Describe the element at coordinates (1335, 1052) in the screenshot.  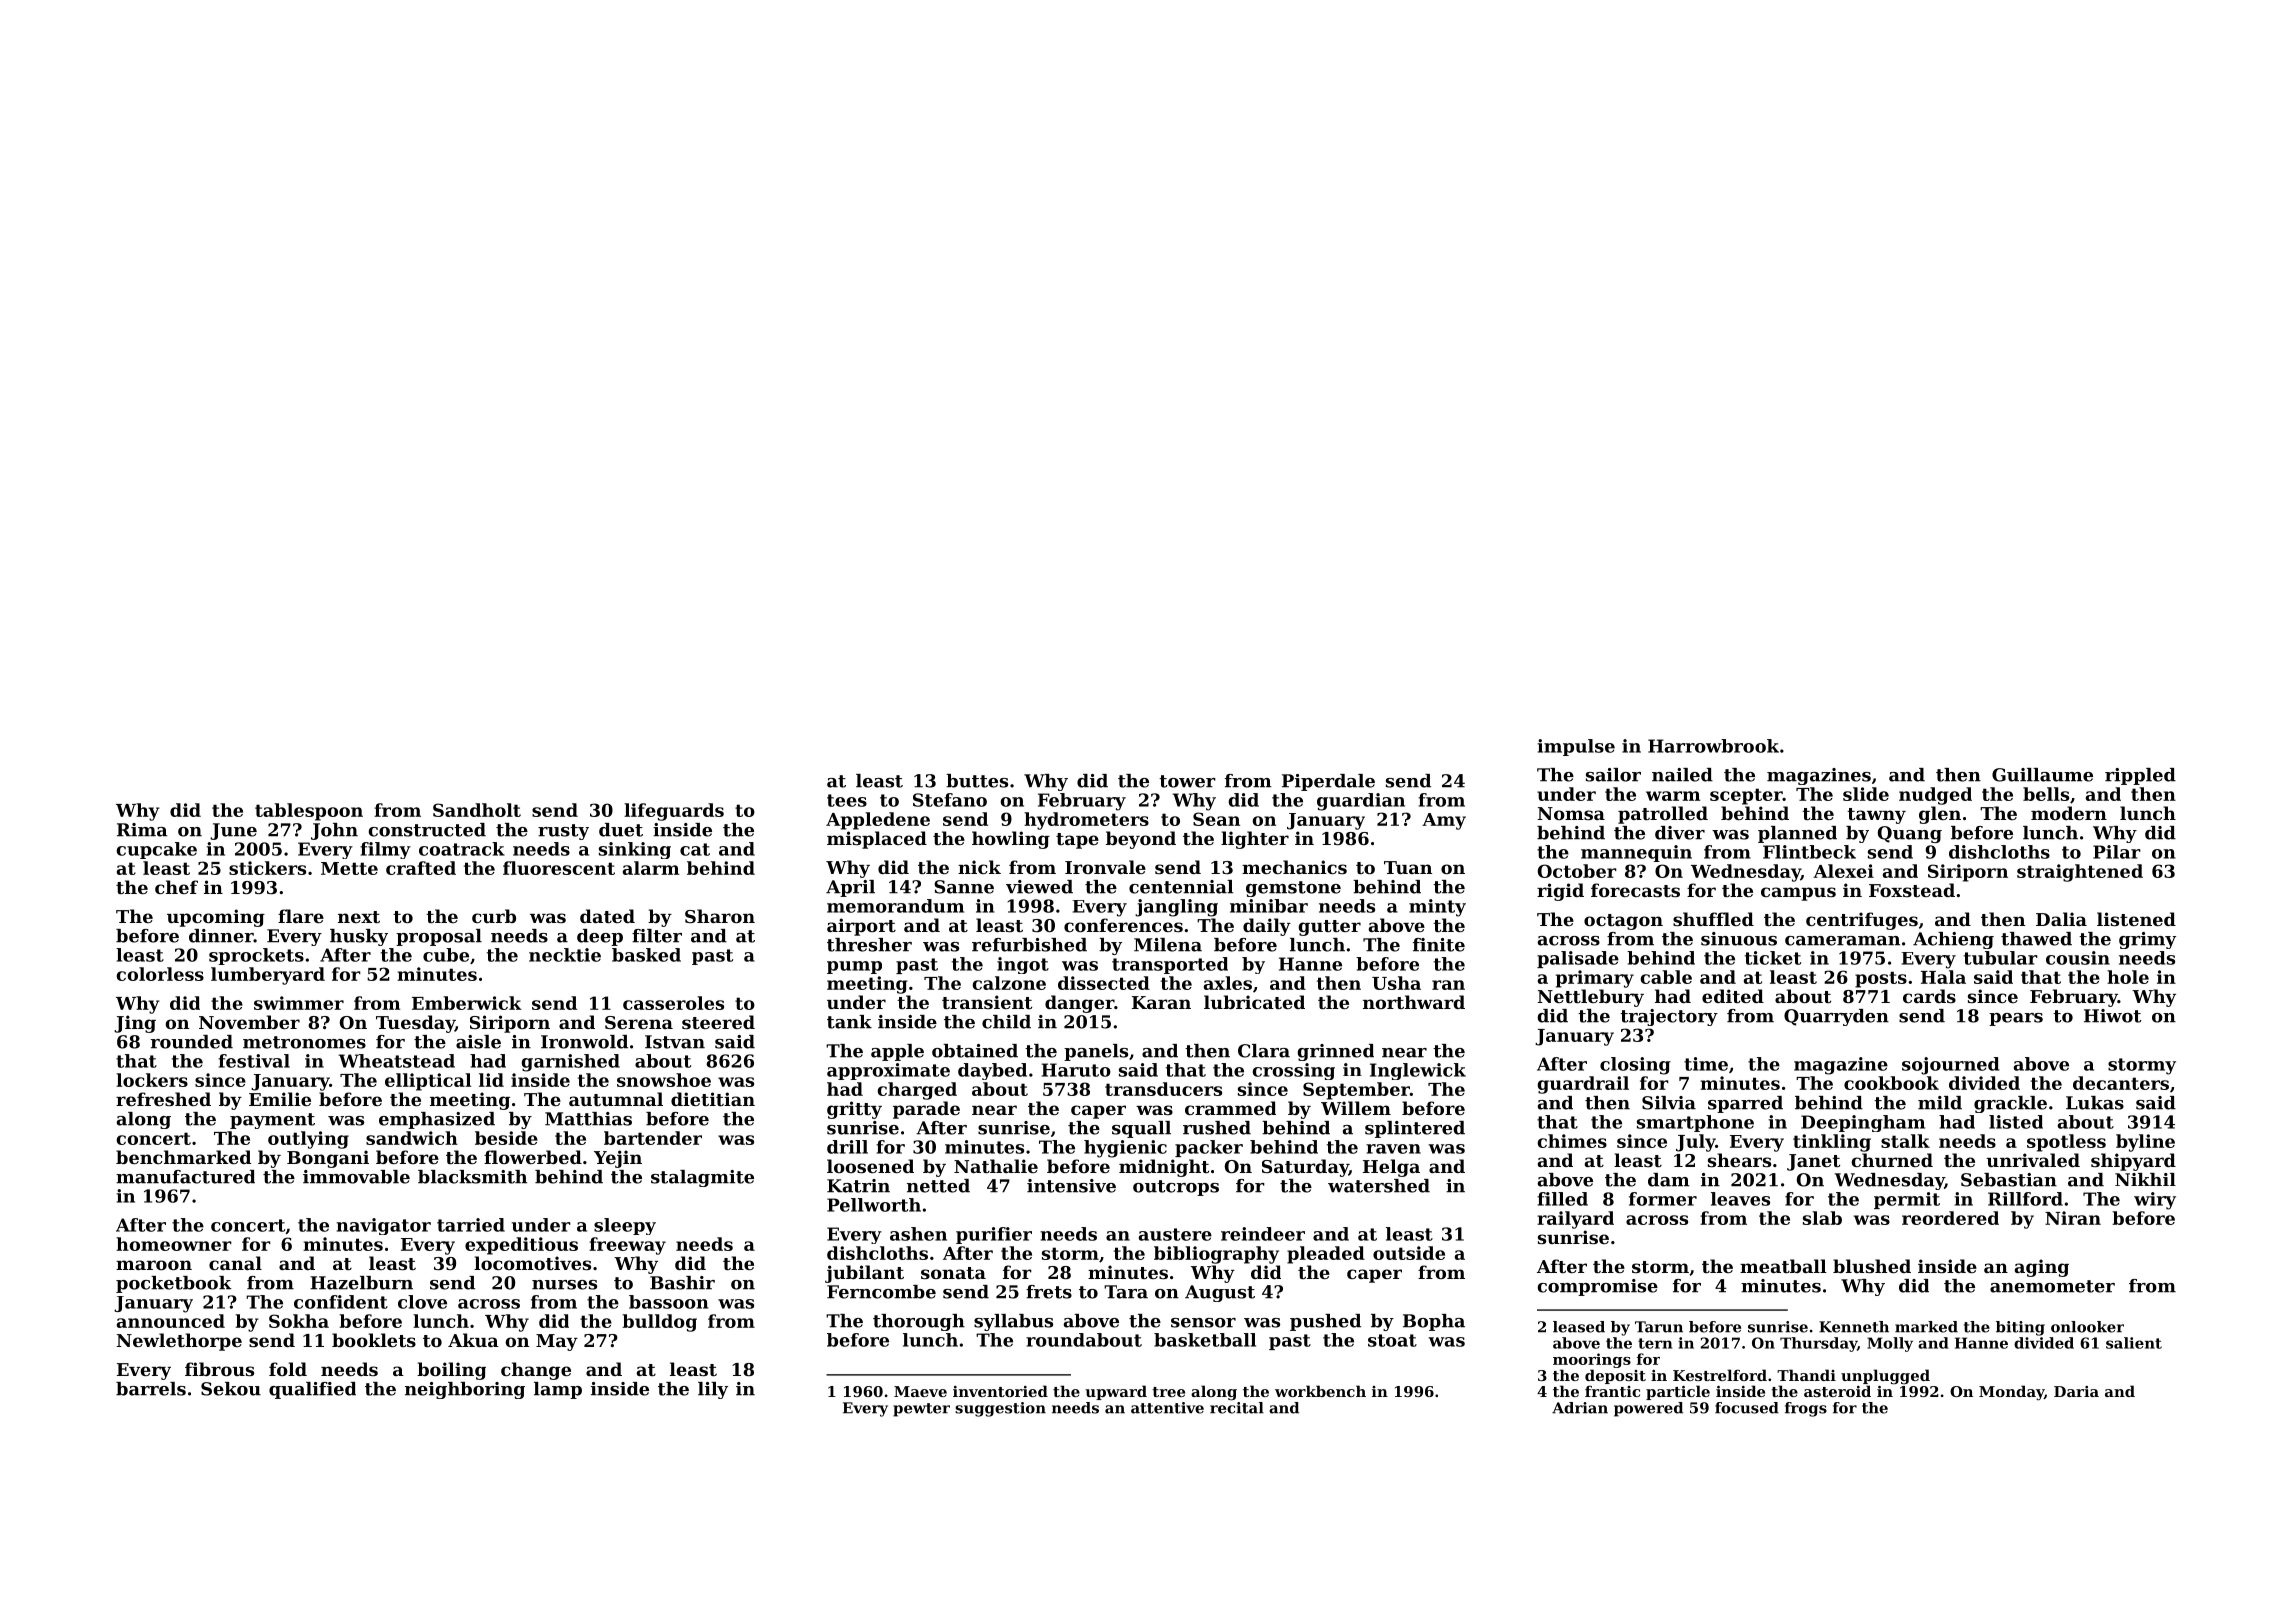
I see `grinned` at that location.
